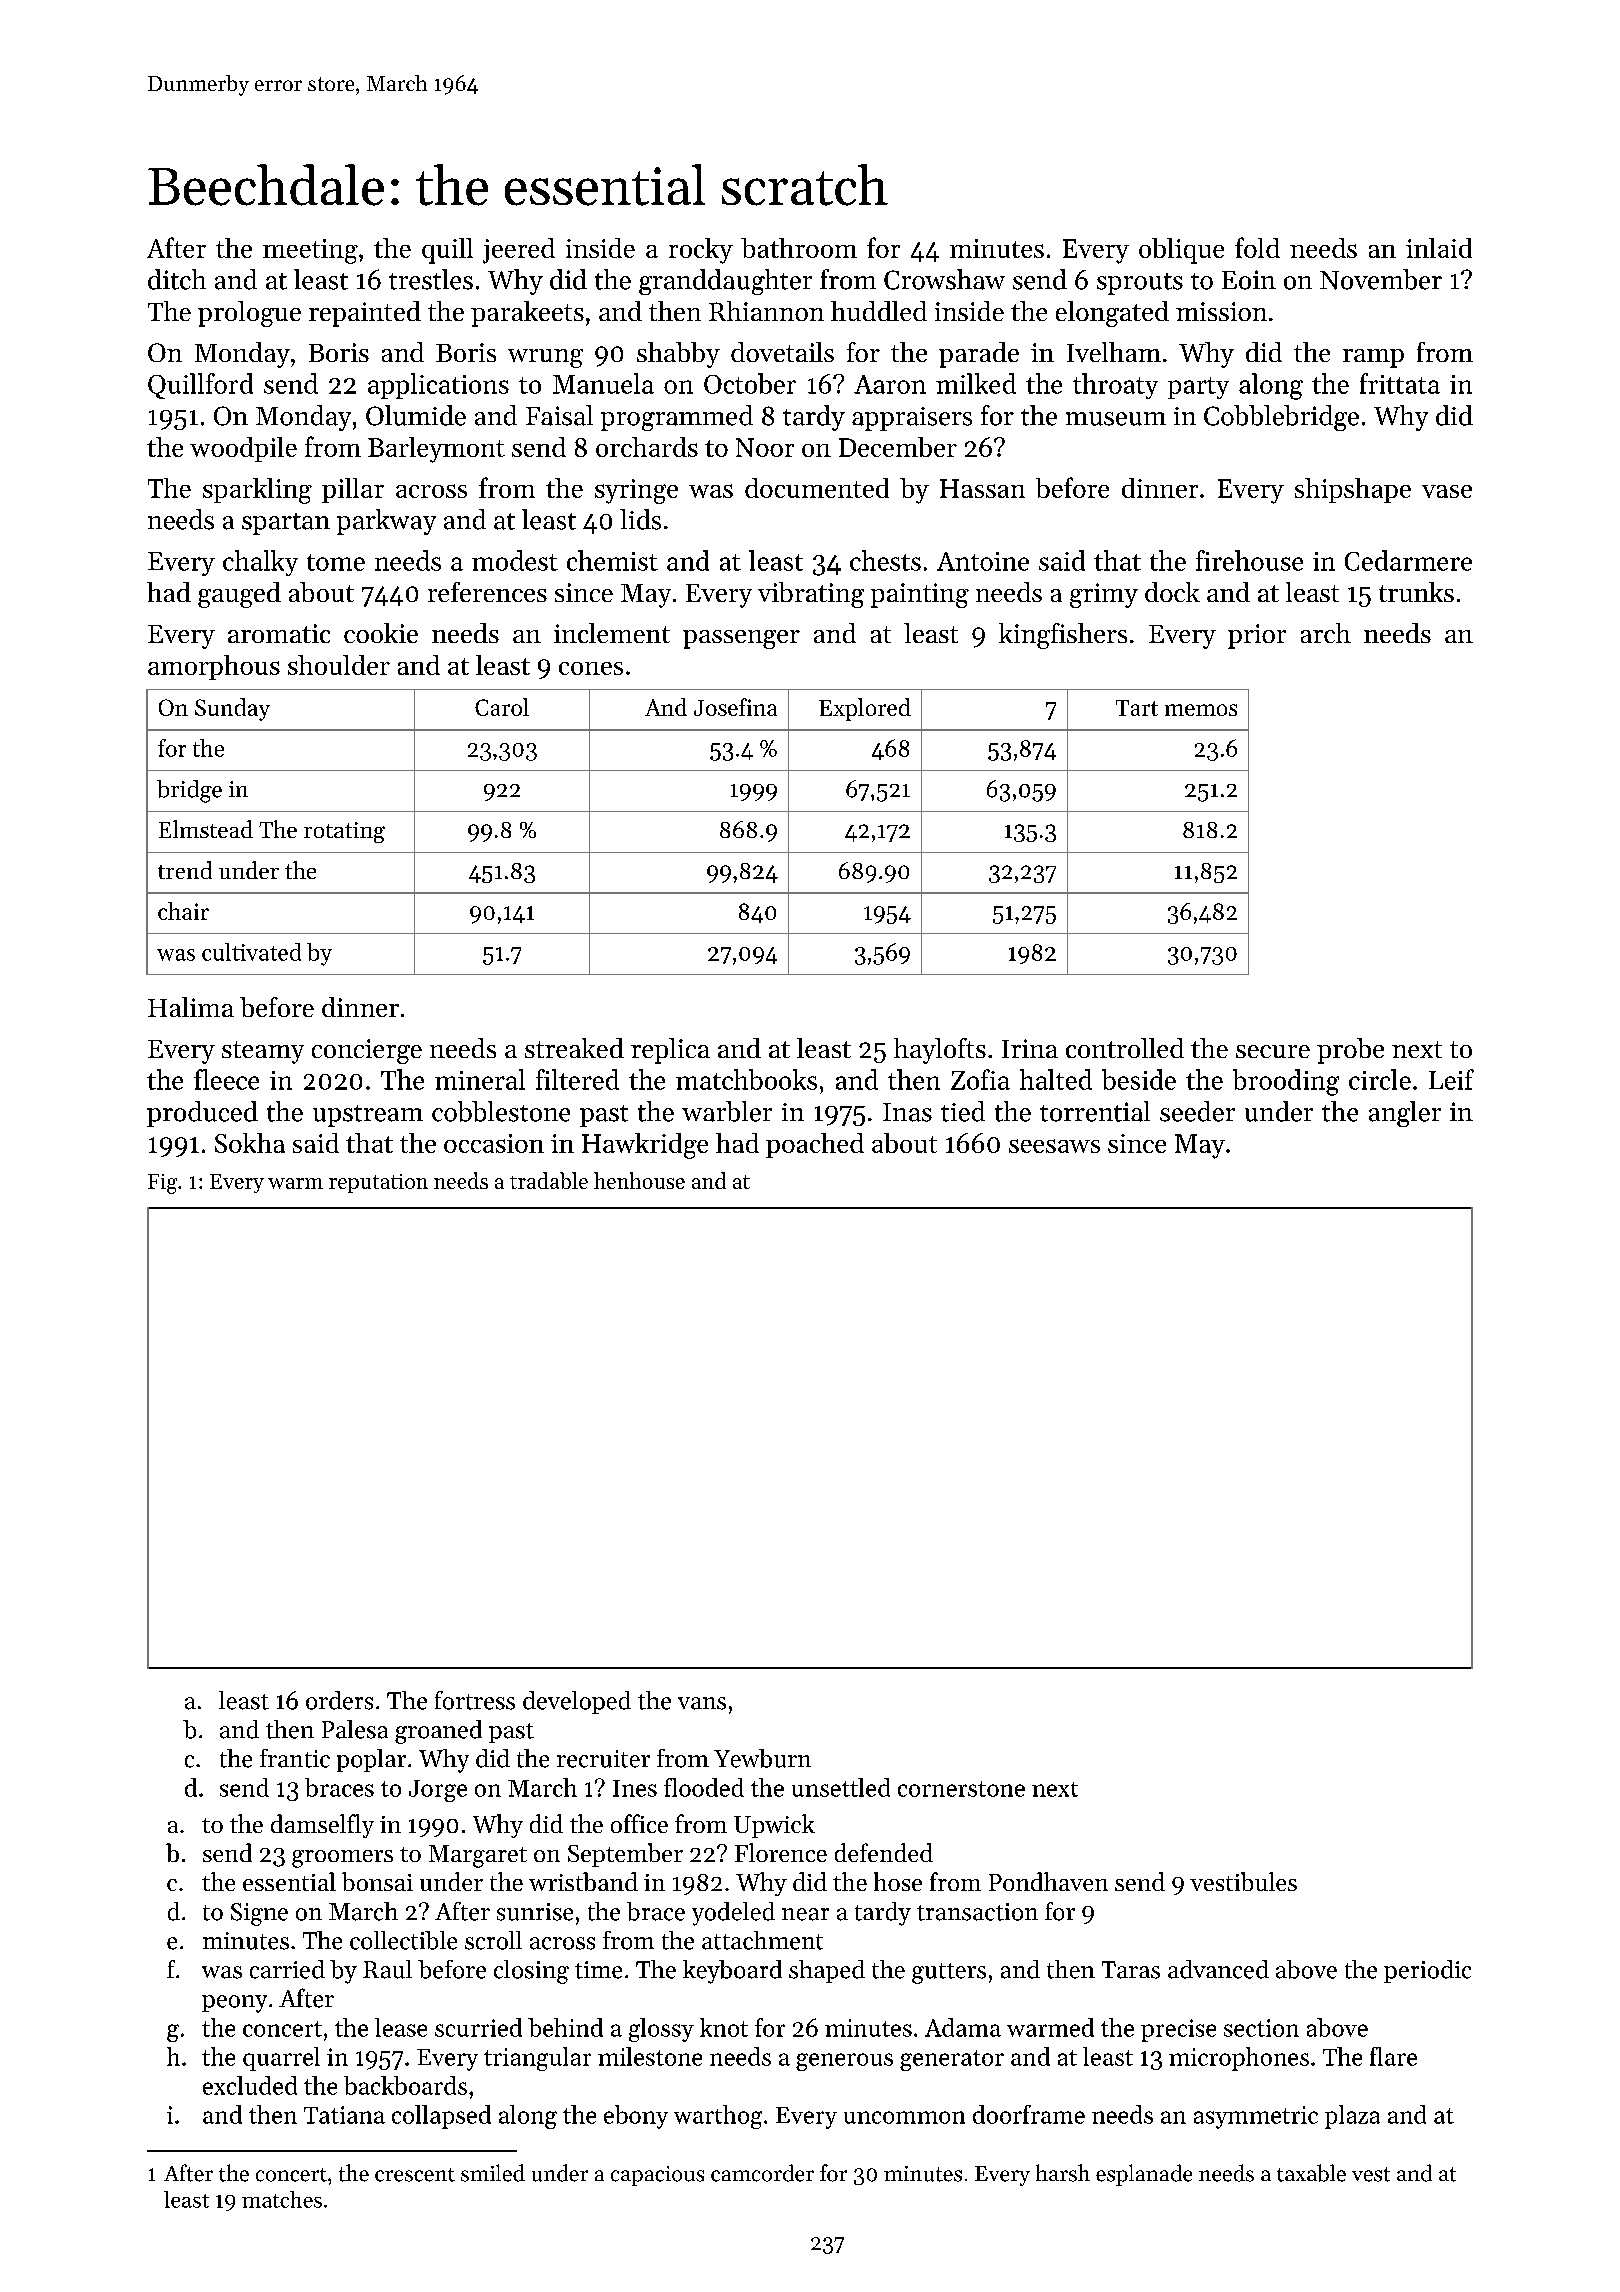 The height and width of the document is (2292, 1620). I want to click on ditch, so click(177, 279).
